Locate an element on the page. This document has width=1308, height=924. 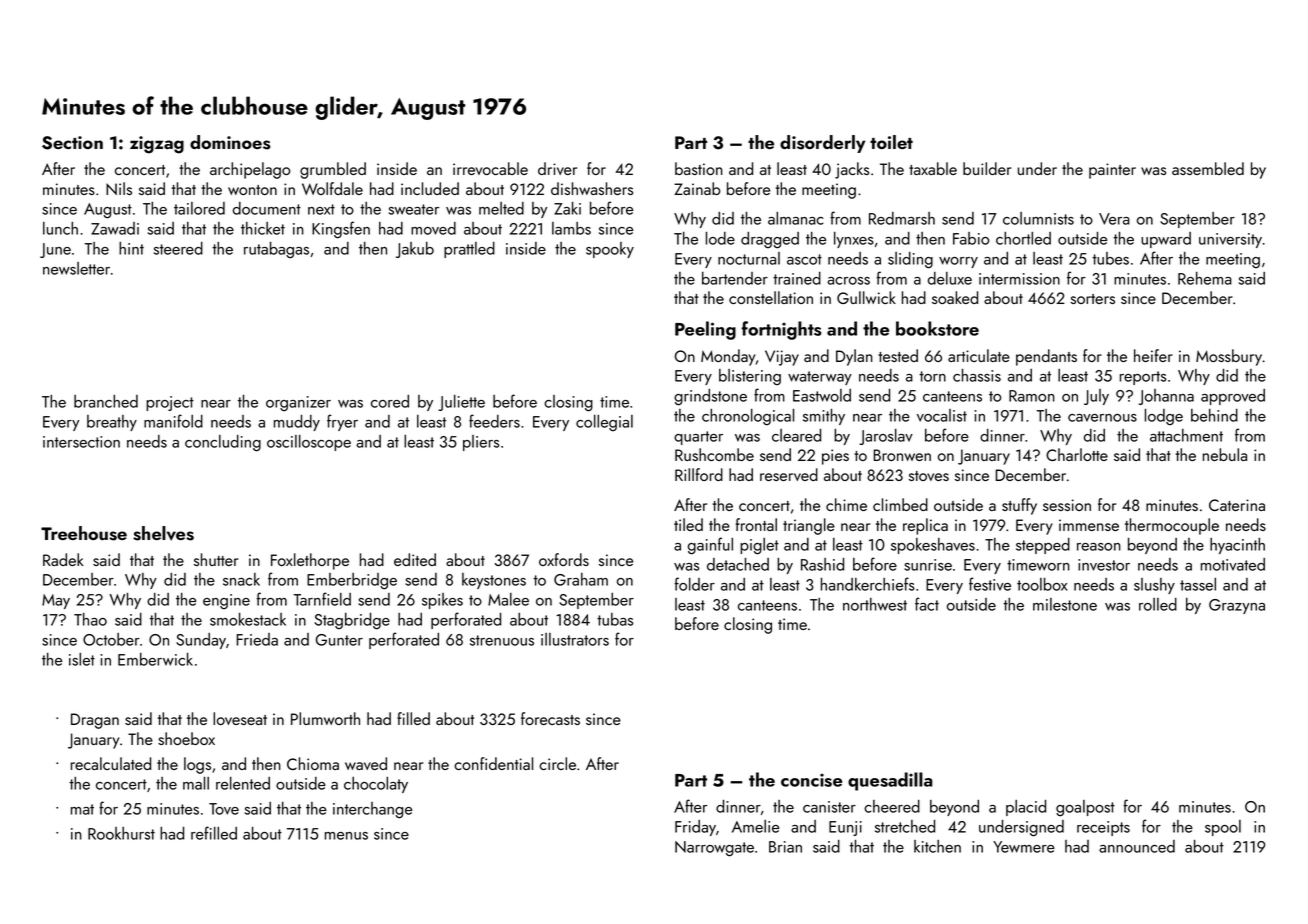
Rushcombe is located at coordinates (714, 454).
